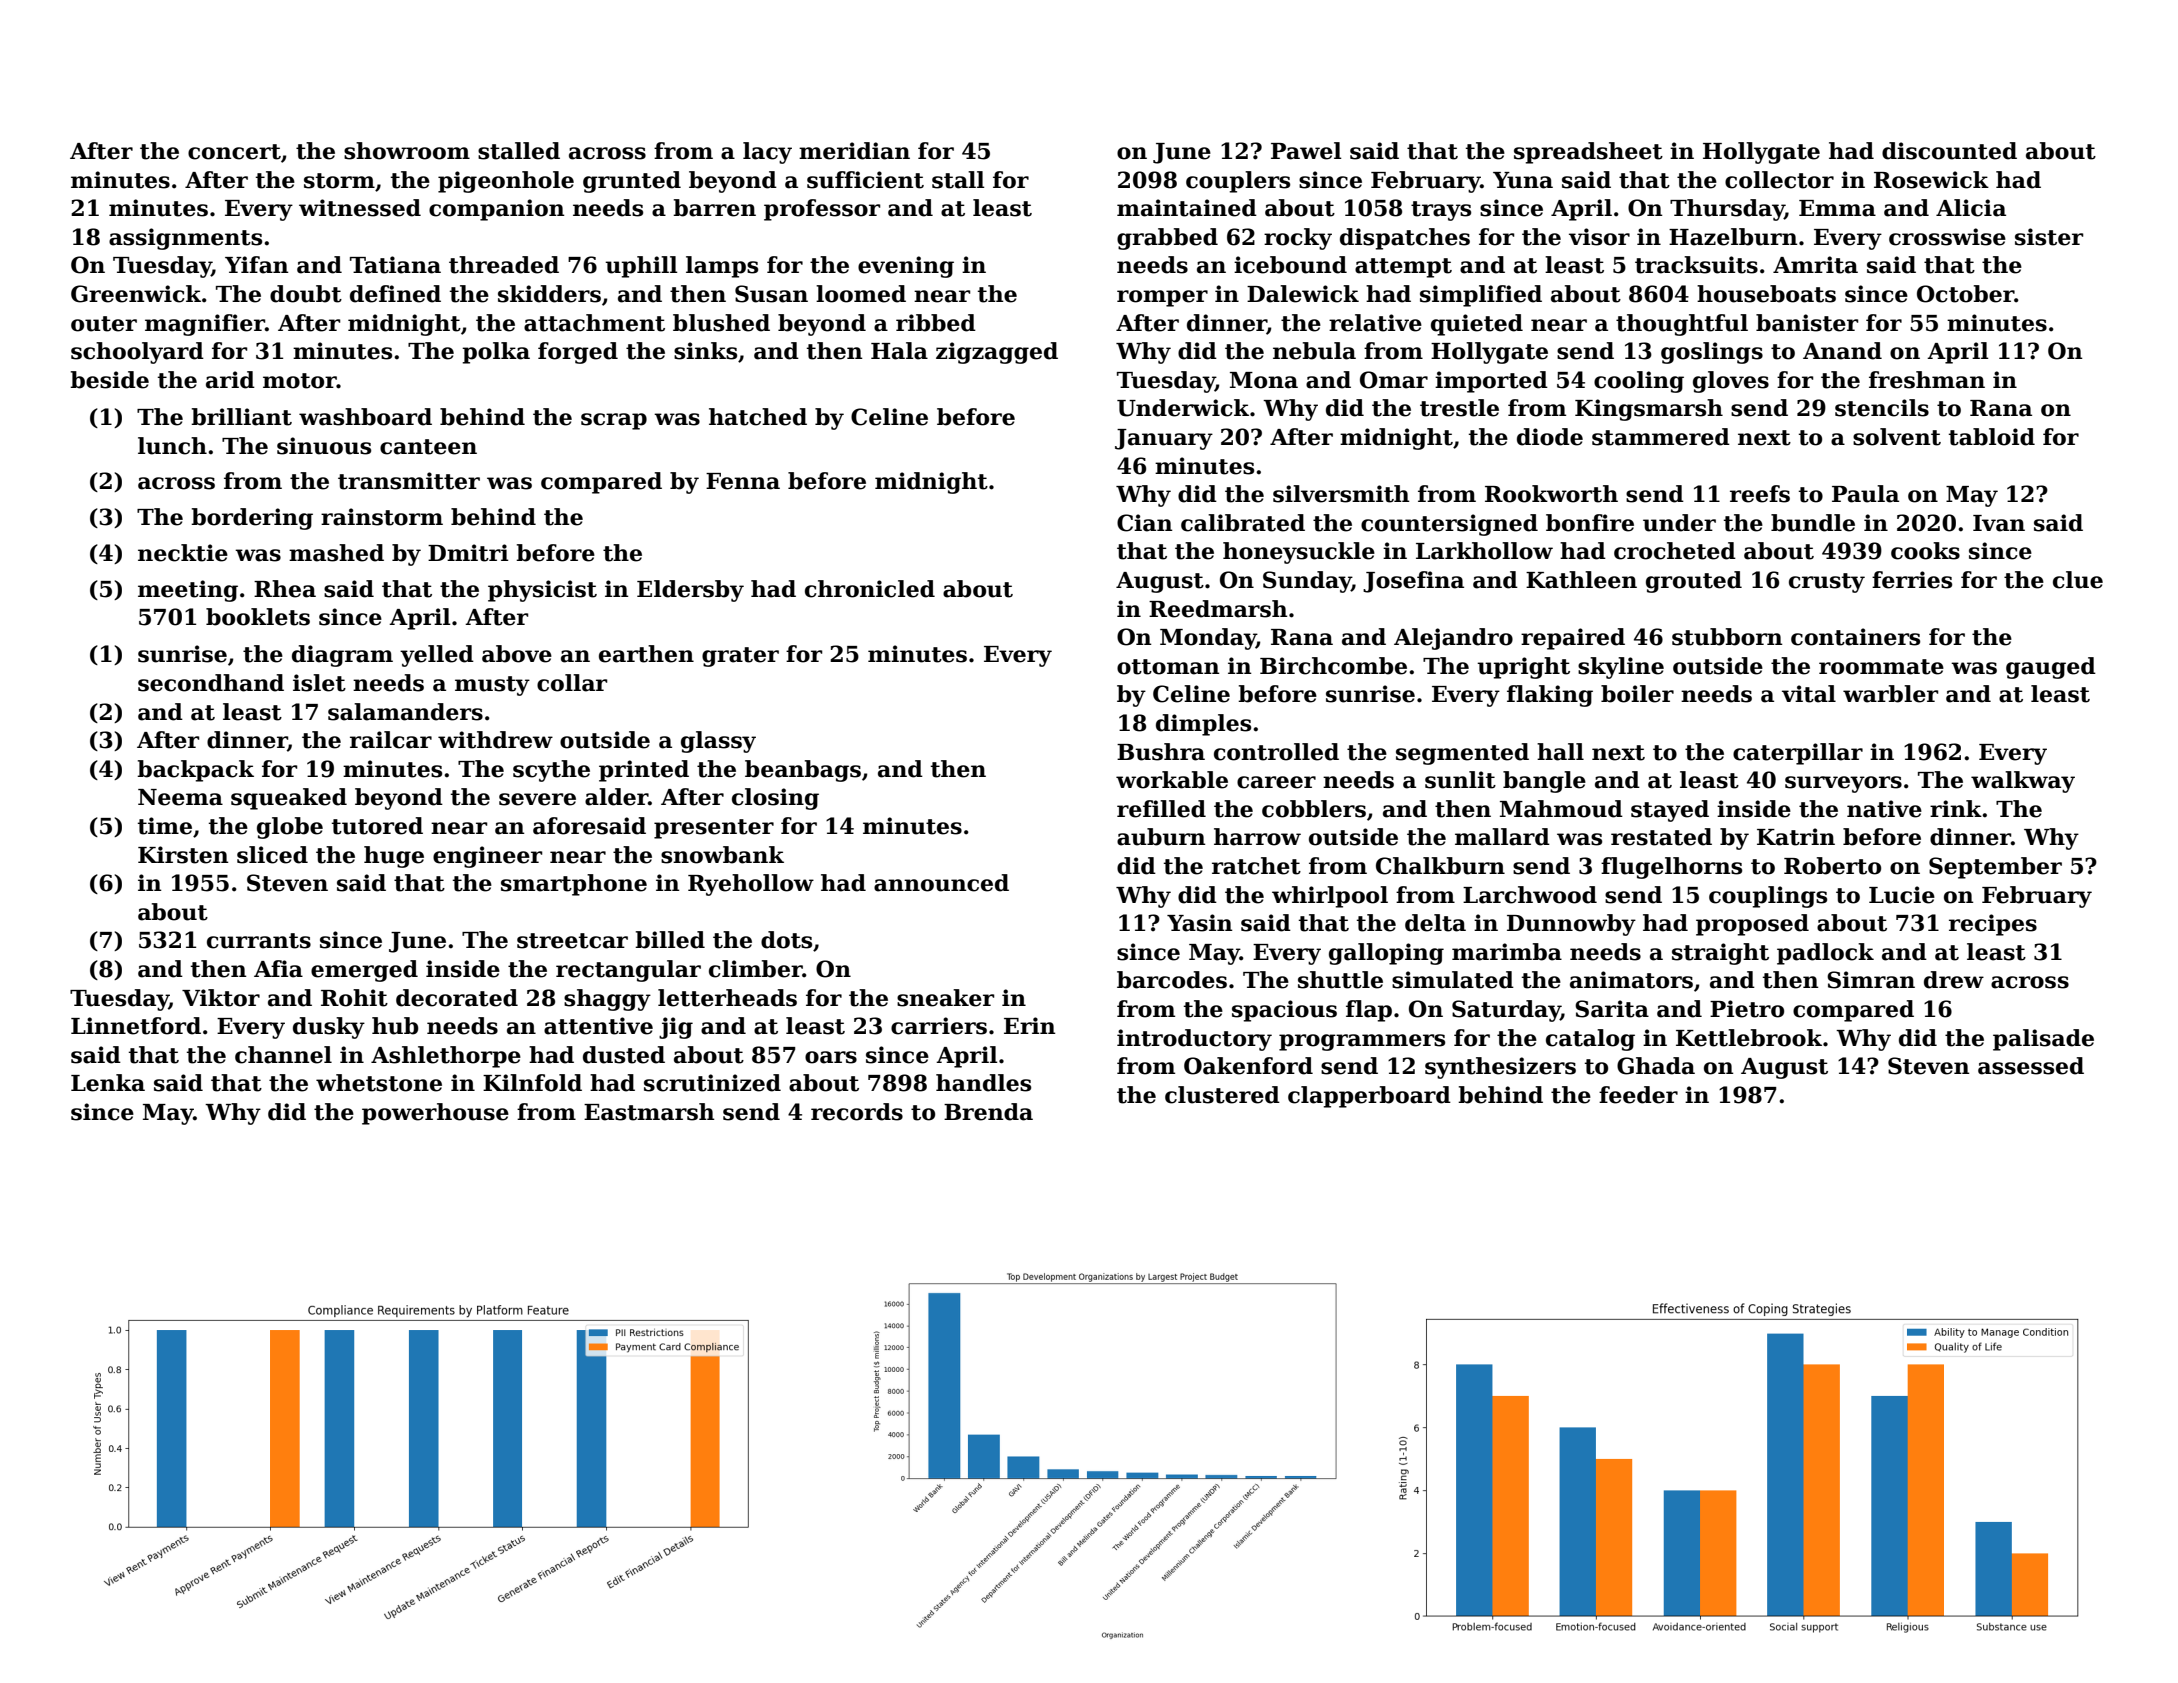 The height and width of the screenshot is (1683, 2178). I want to click on lacy, so click(767, 153).
